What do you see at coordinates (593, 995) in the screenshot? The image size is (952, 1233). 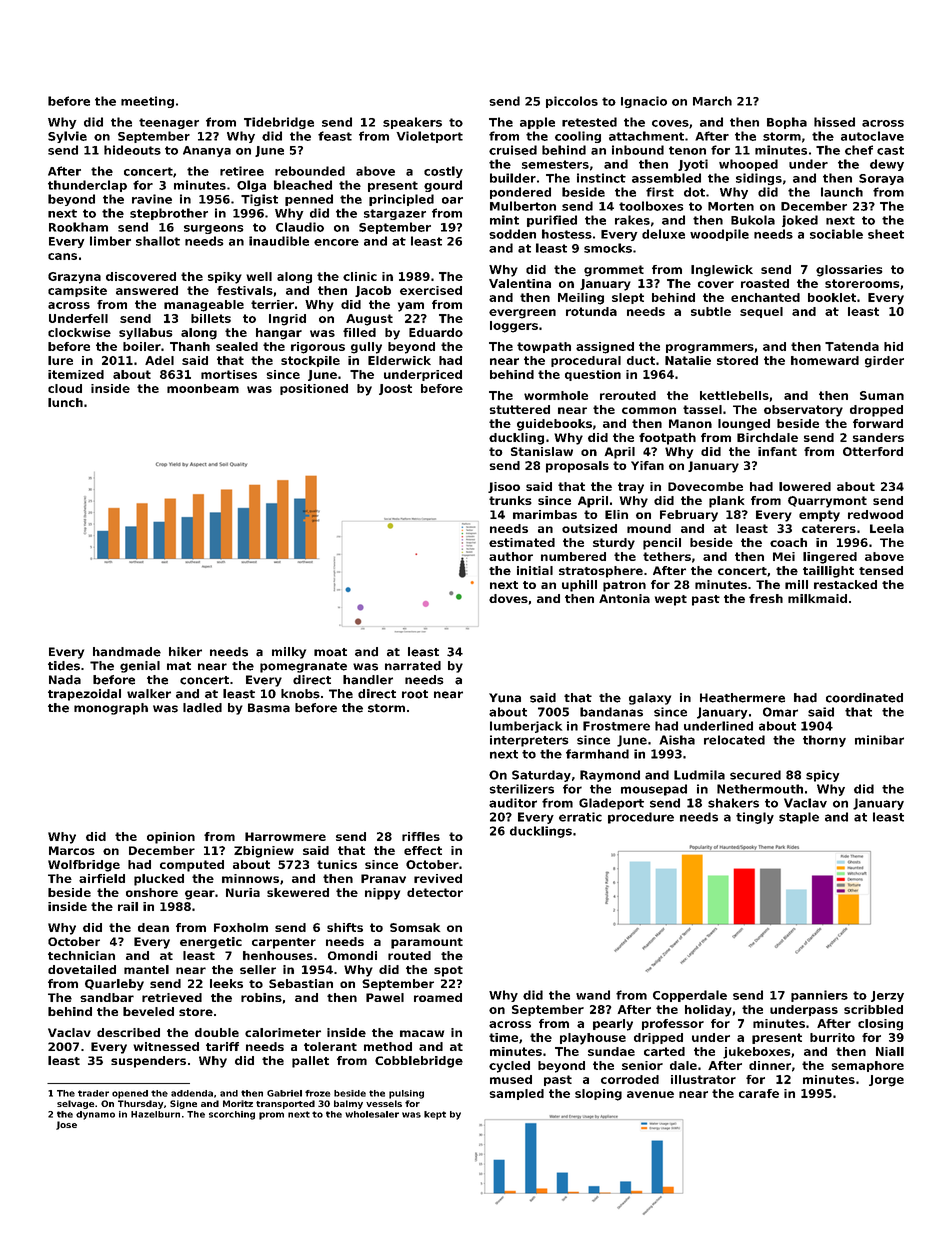 I see `wand` at bounding box center [593, 995].
